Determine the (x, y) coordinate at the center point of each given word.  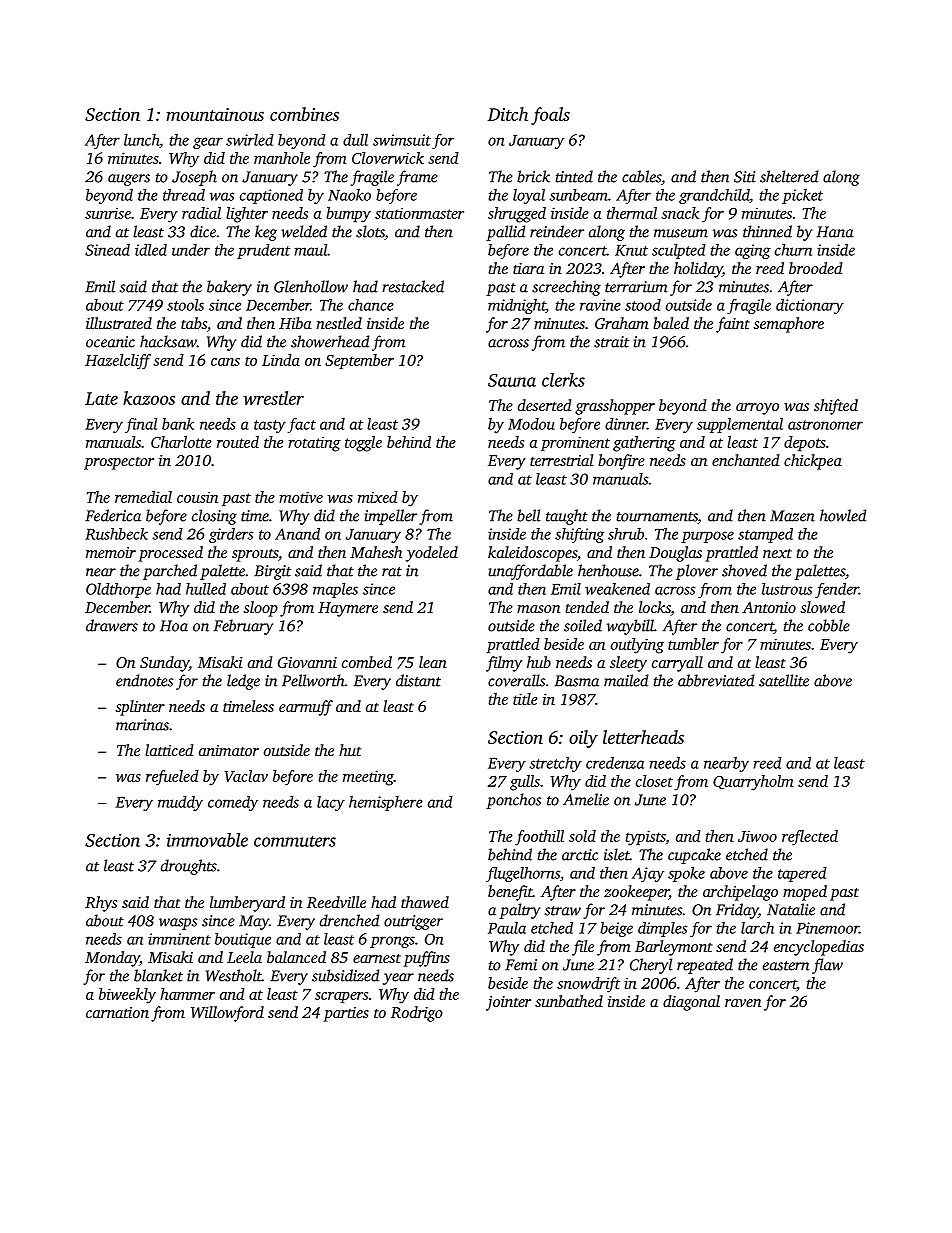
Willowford (227, 1014)
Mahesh (376, 552)
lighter (247, 215)
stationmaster (419, 213)
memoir (111, 552)
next (777, 553)
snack (680, 213)
